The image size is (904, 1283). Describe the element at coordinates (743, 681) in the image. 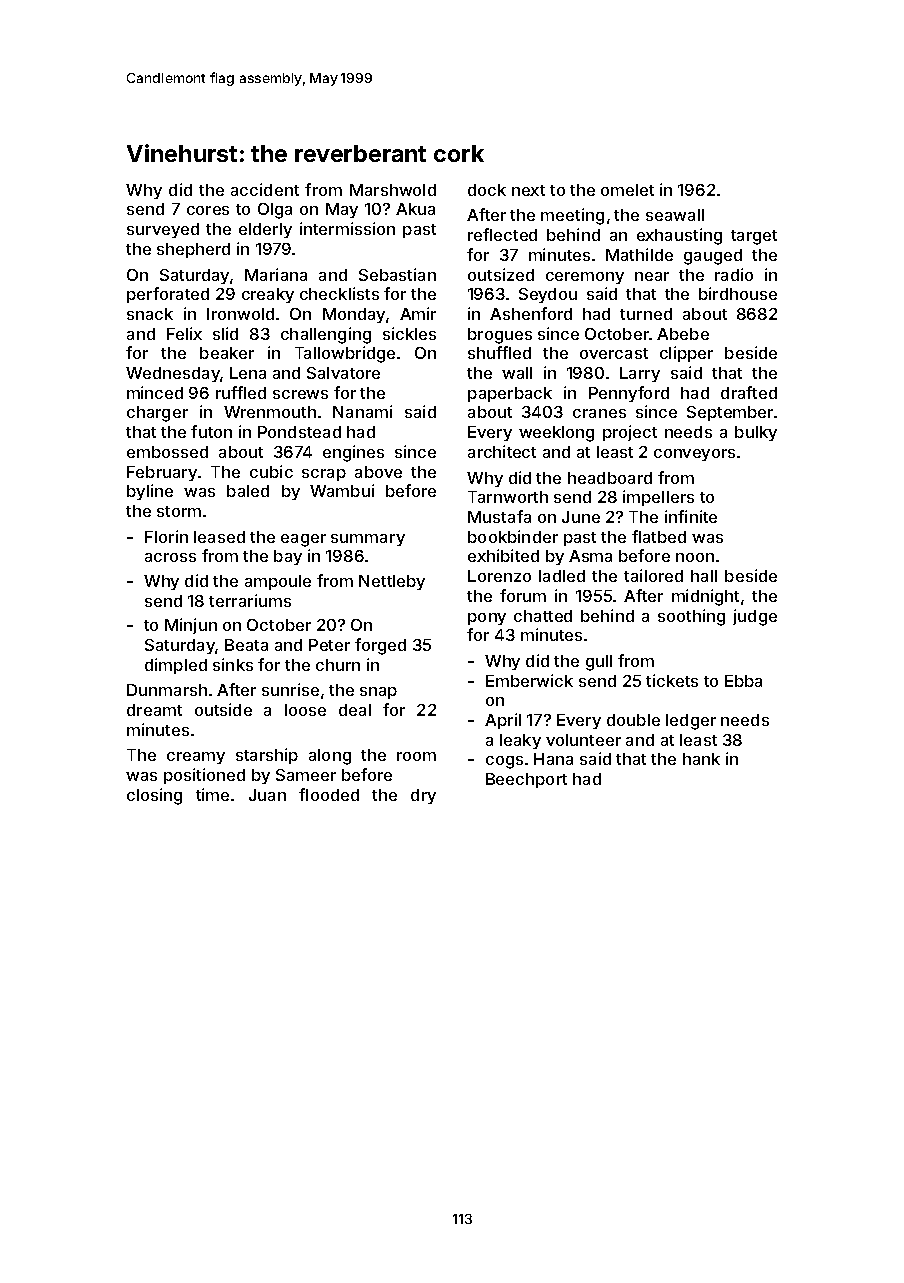

I see `Ebba` at that location.
